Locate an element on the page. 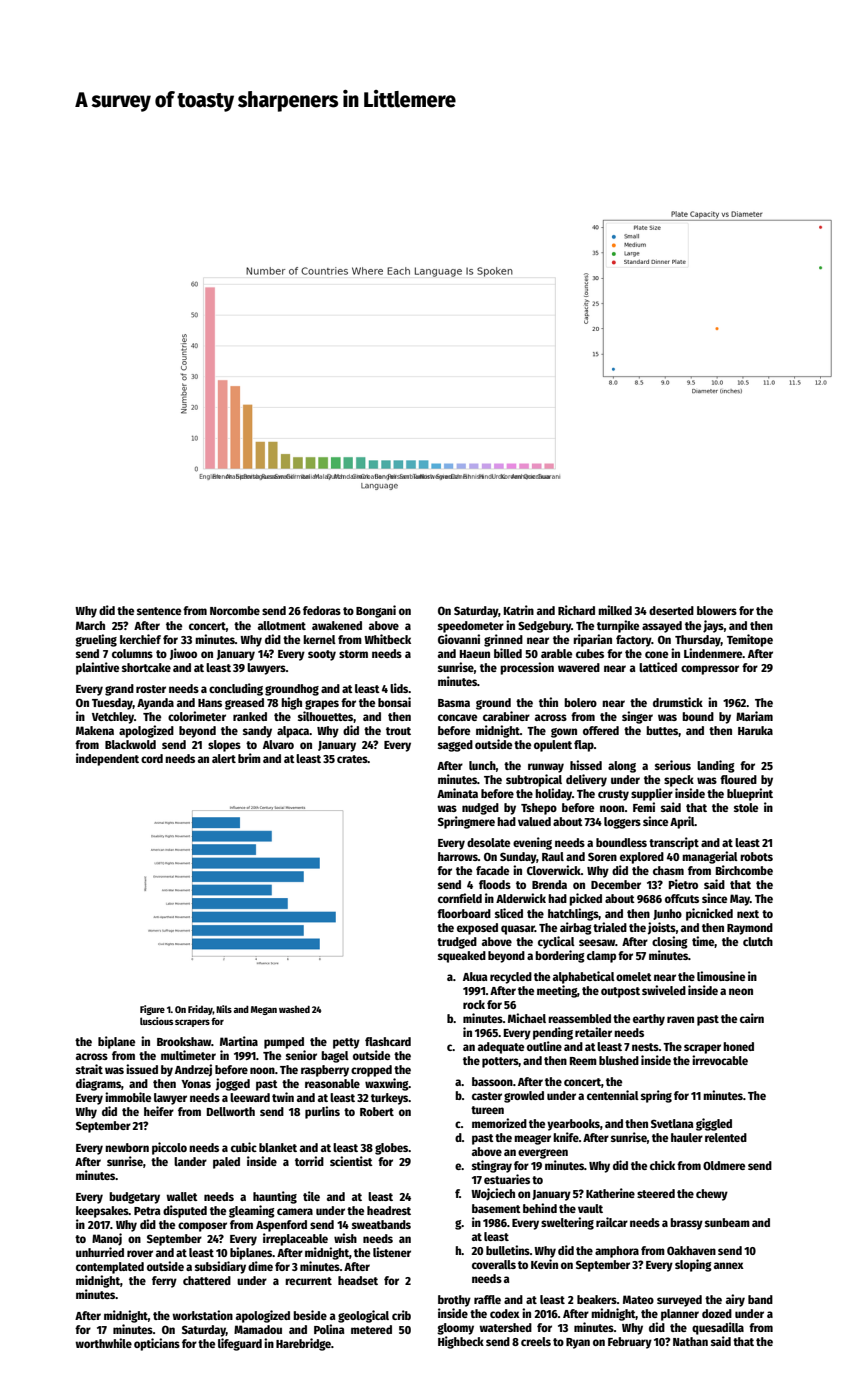 The height and width of the page is (1400, 849). recurrent is located at coordinates (308, 1281).
